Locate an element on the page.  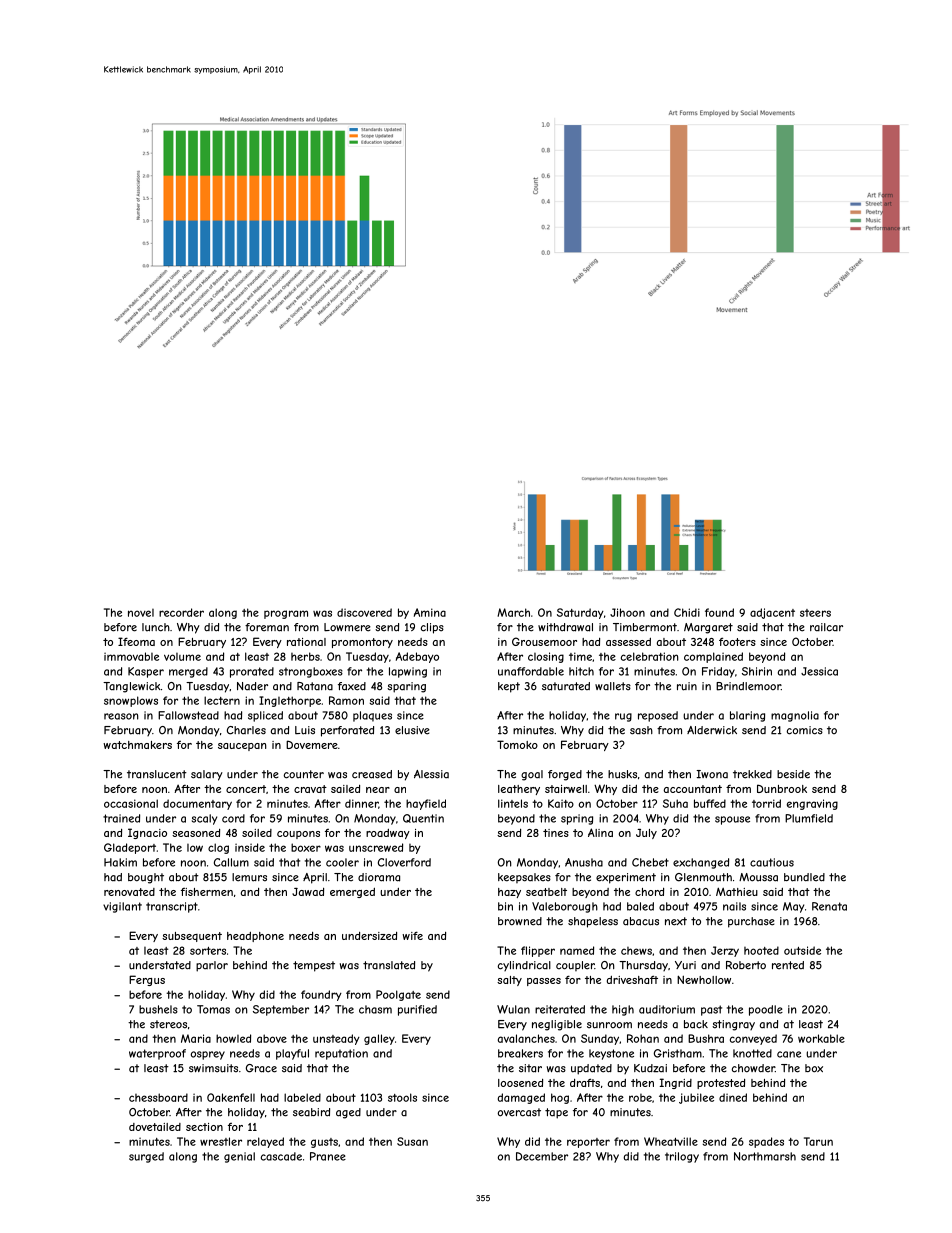
purchase is located at coordinates (751, 922).
